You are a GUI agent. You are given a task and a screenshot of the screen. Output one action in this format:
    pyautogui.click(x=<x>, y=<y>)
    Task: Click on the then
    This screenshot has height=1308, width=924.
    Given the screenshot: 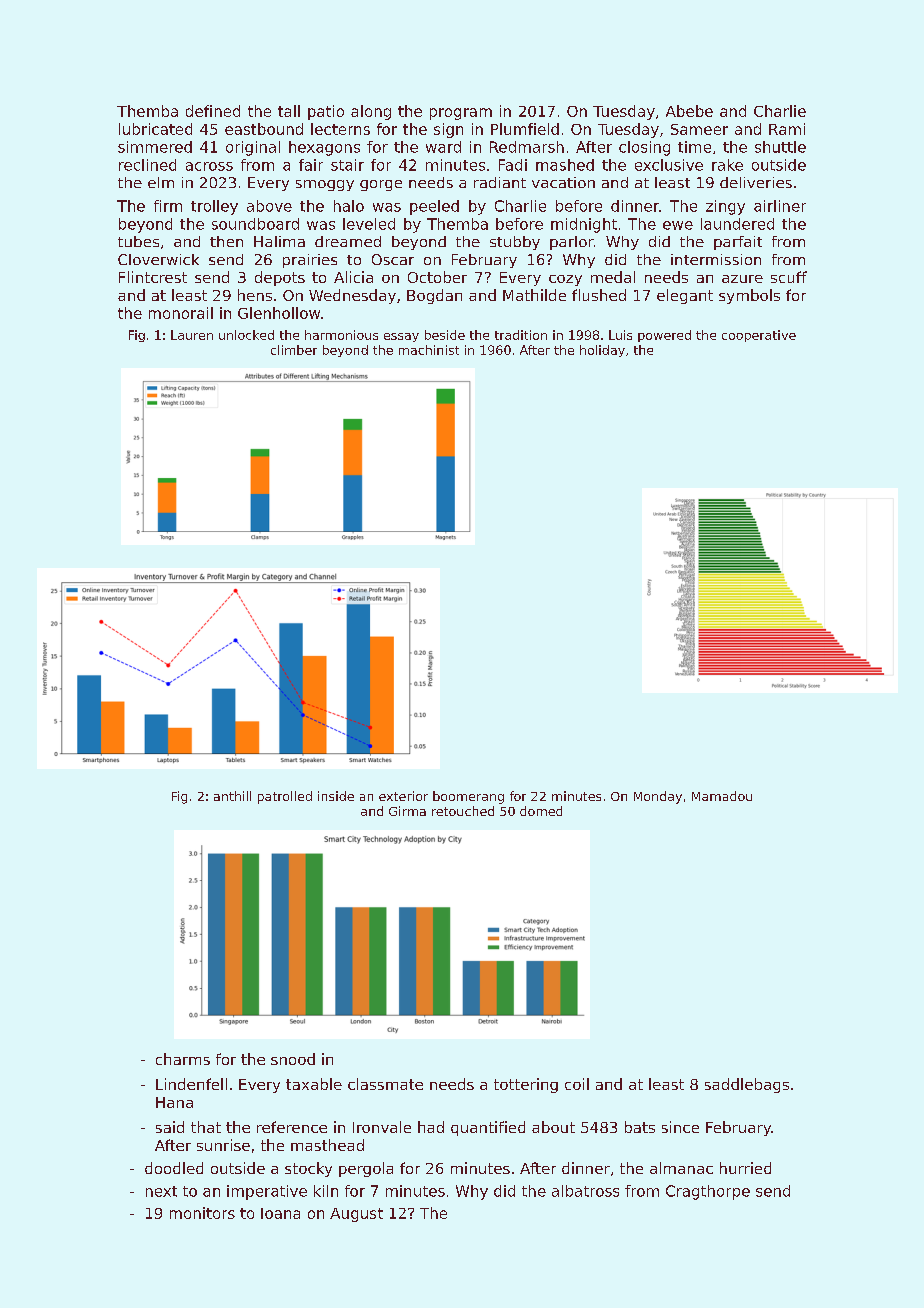 What is the action you would take?
    pyautogui.click(x=226, y=241)
